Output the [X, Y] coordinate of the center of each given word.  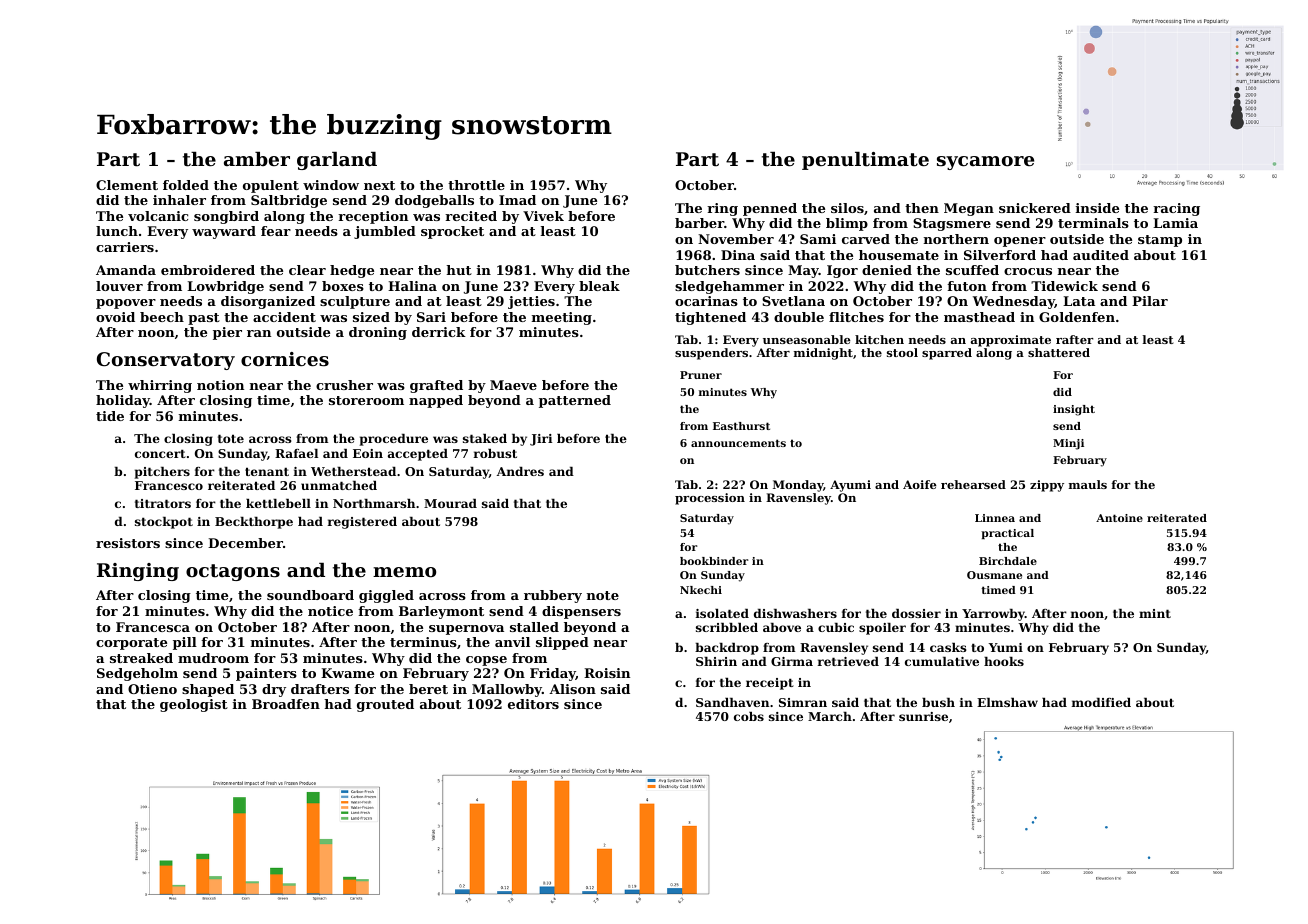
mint [1155, 613]
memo [404, 572]
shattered [1059, 352]
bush [938, 702]
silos [847, 208]
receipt [770, 684]
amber [257, 159]
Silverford [1000, 255]
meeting [562, 318]
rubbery [553, 596]
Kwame [347, 673]
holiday [123, 401]
